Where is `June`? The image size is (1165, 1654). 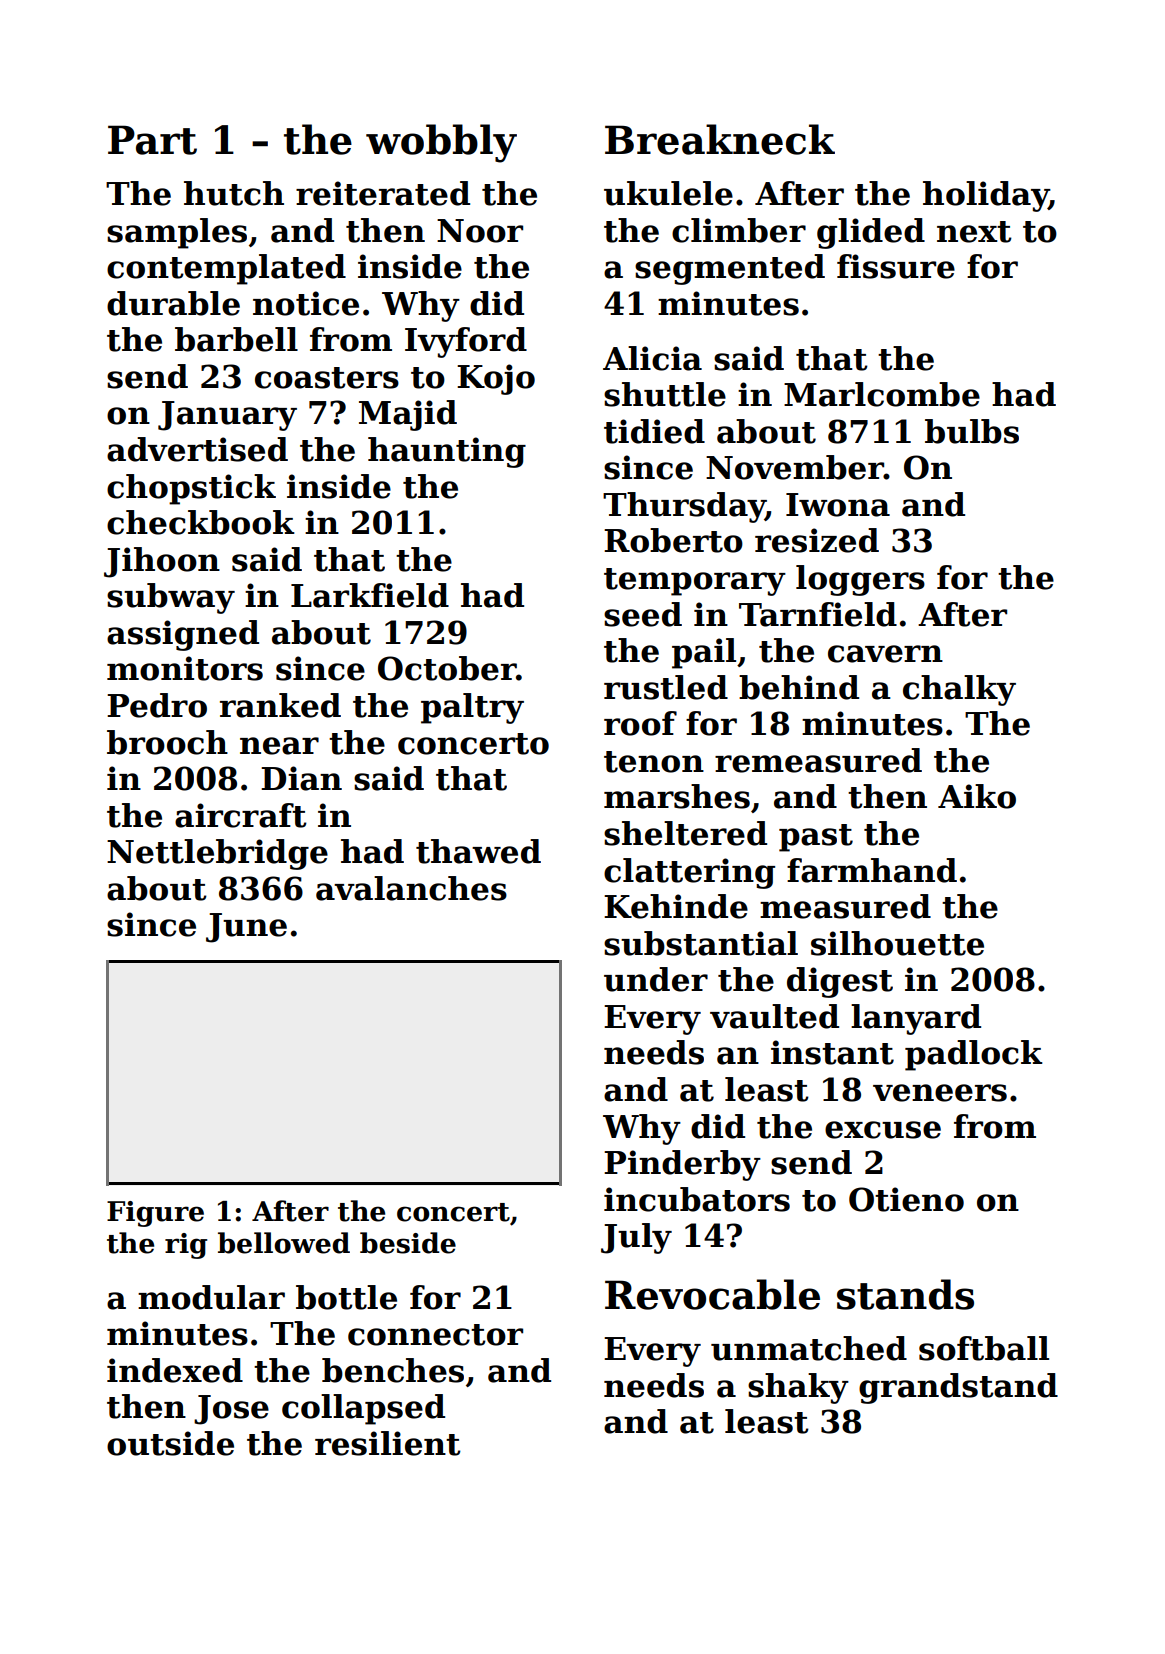 June is located at coordinates (246, 928).
